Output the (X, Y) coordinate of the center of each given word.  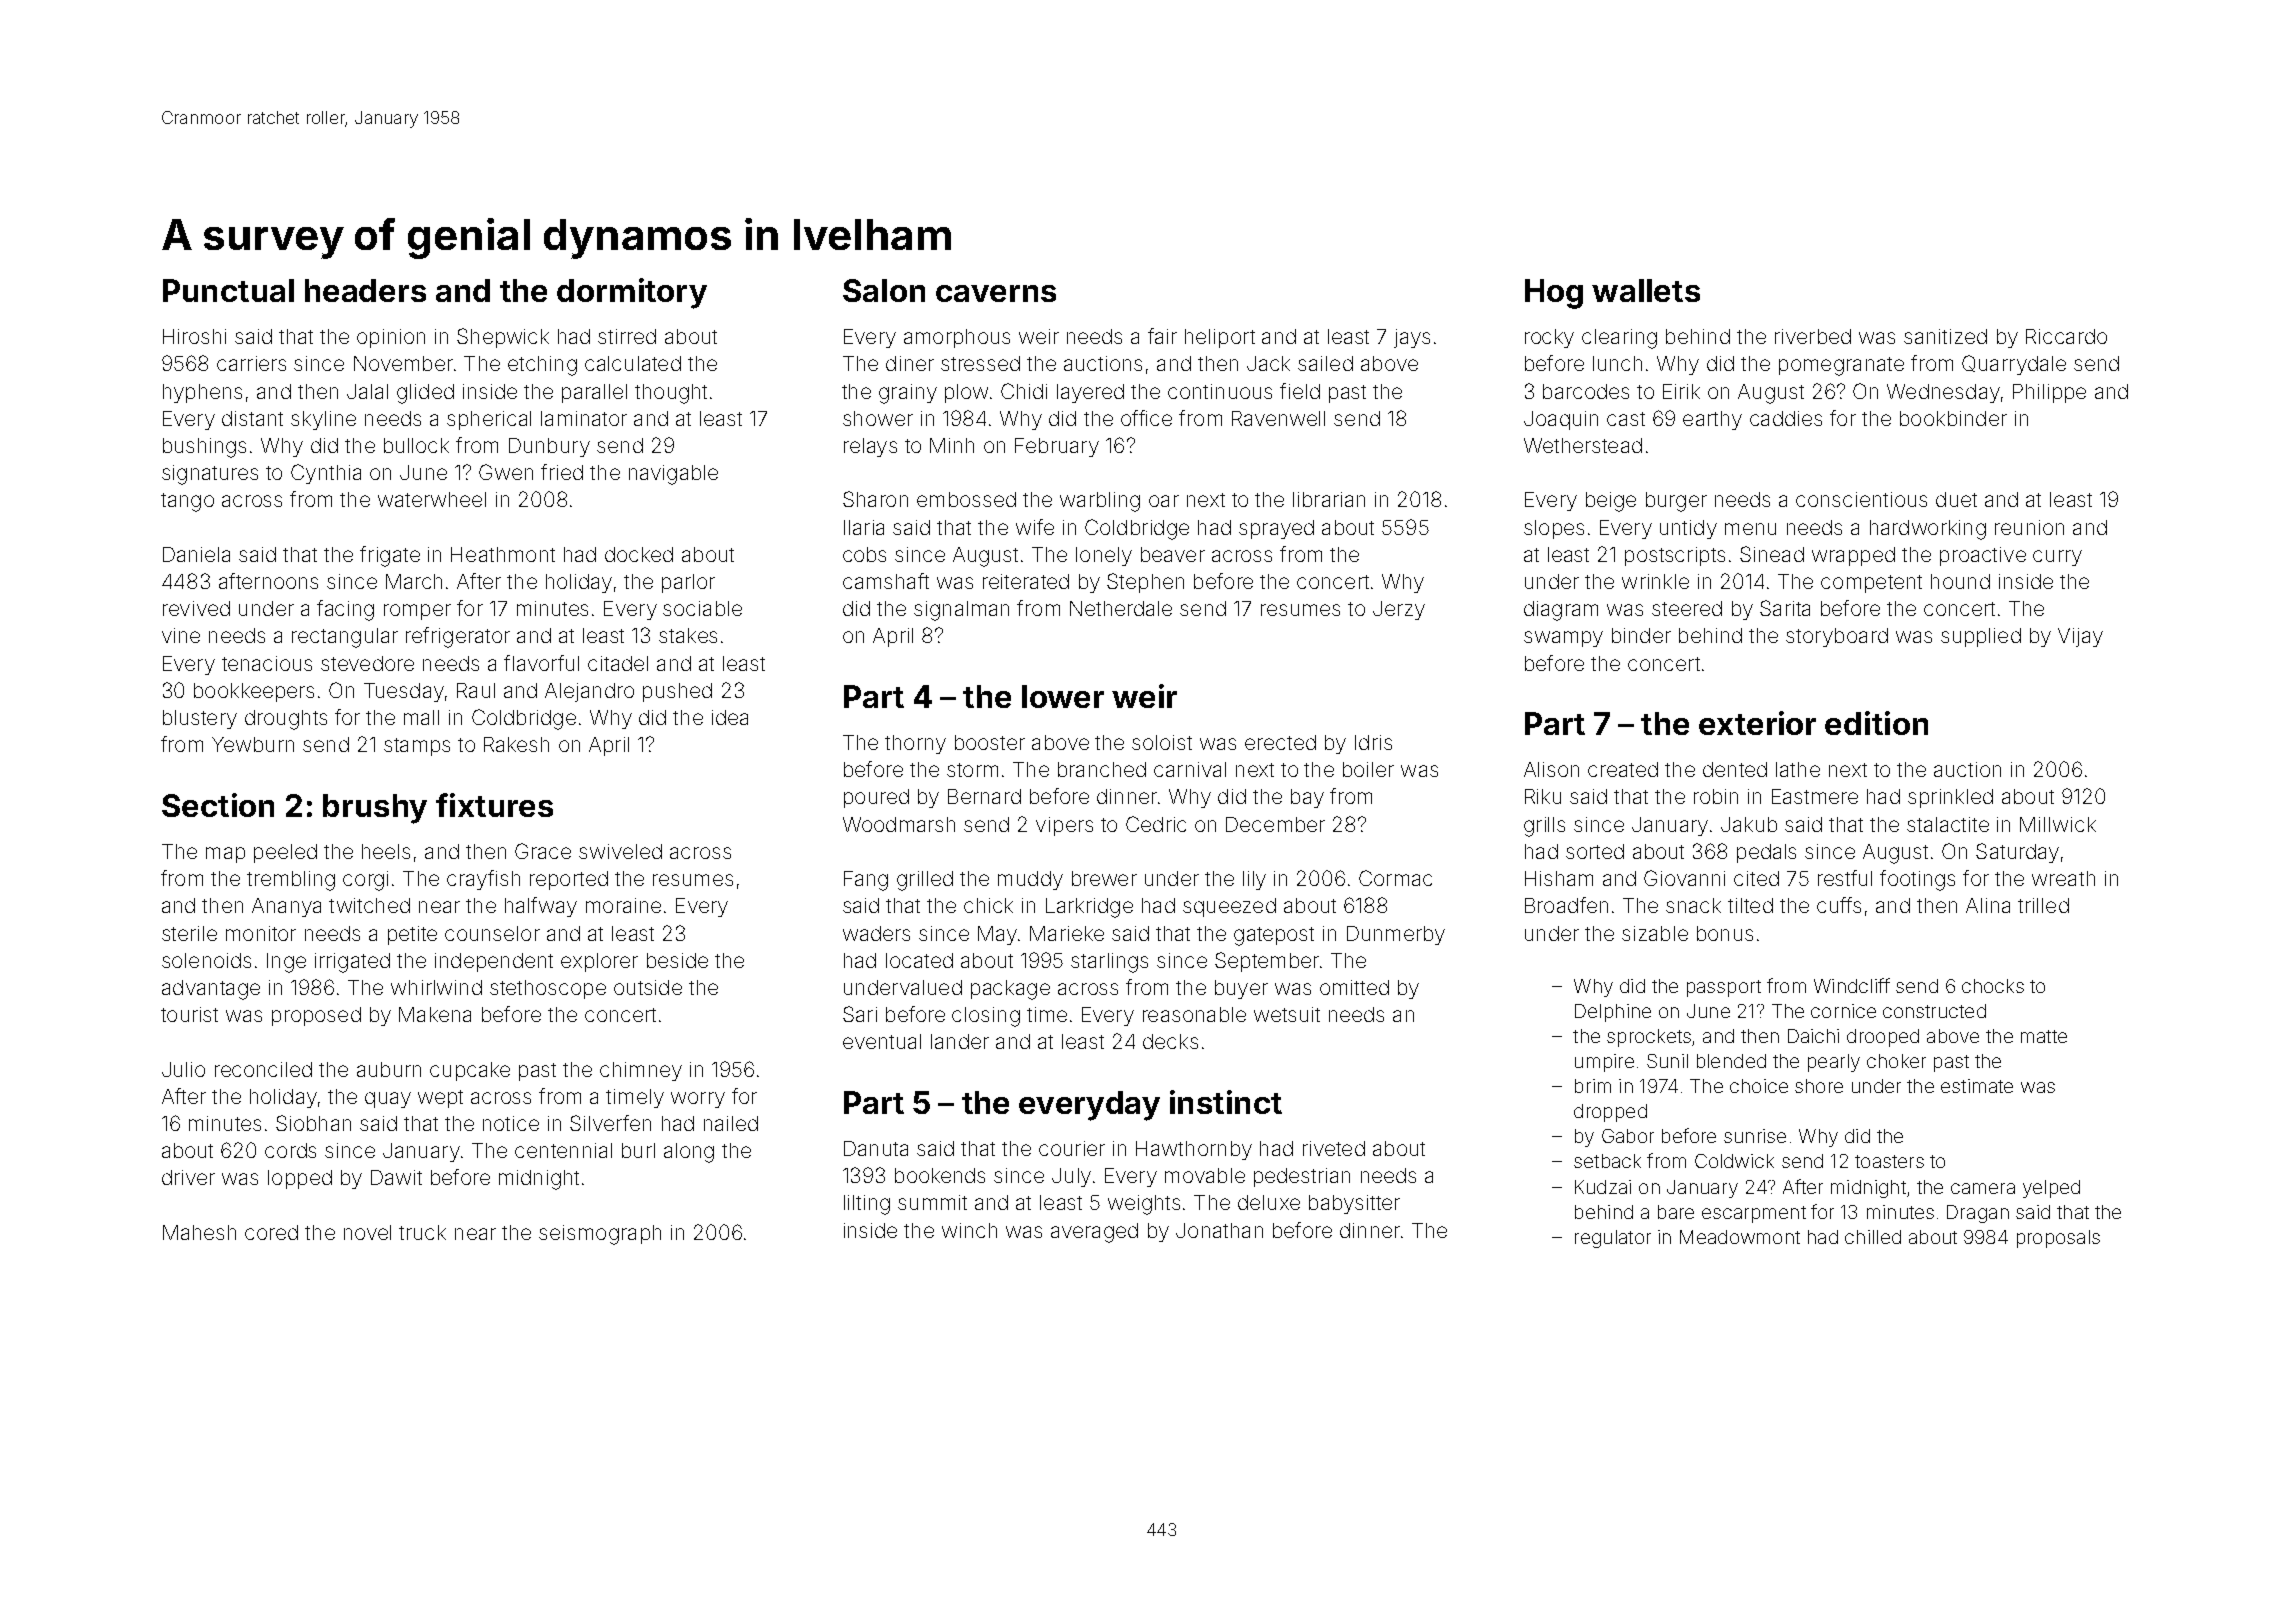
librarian (1329, 499)
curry (2057, 558)
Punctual (228, 290)
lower (1063, 696)
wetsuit (1287, 1014)
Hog (1554, 294)
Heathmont (503, 554)
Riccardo (2066, 336)
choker (1896, 1061)
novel (367, 1232)
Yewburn (253, 744)
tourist (189, 1014)
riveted (1334, 1148)
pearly (1834, 1063)
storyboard (1837, 637)
